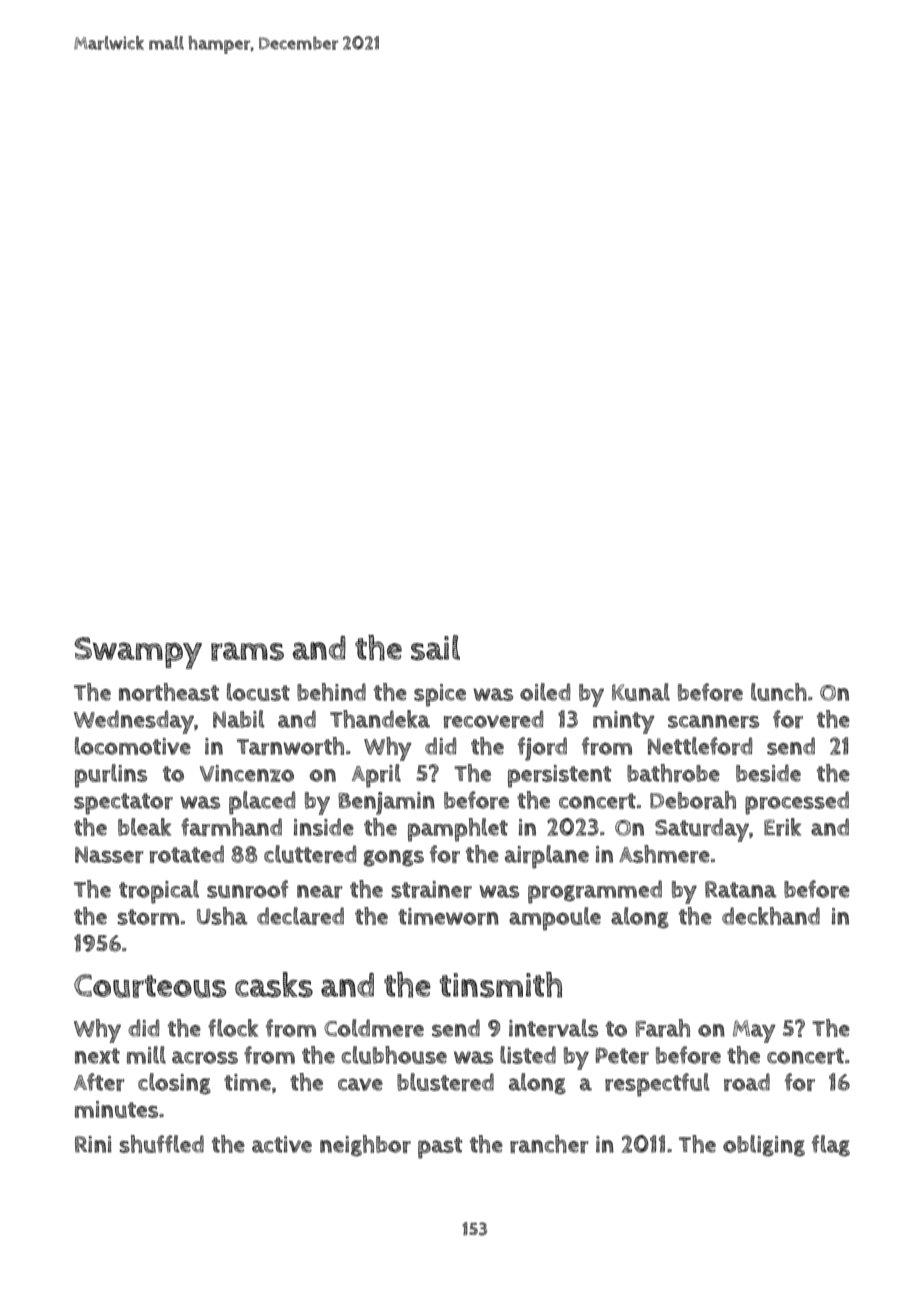 This screenshot has height=1311, width=924. Describe the element at coordinates (138, 653) in the screenshot. I see `Swampy` at that location.
